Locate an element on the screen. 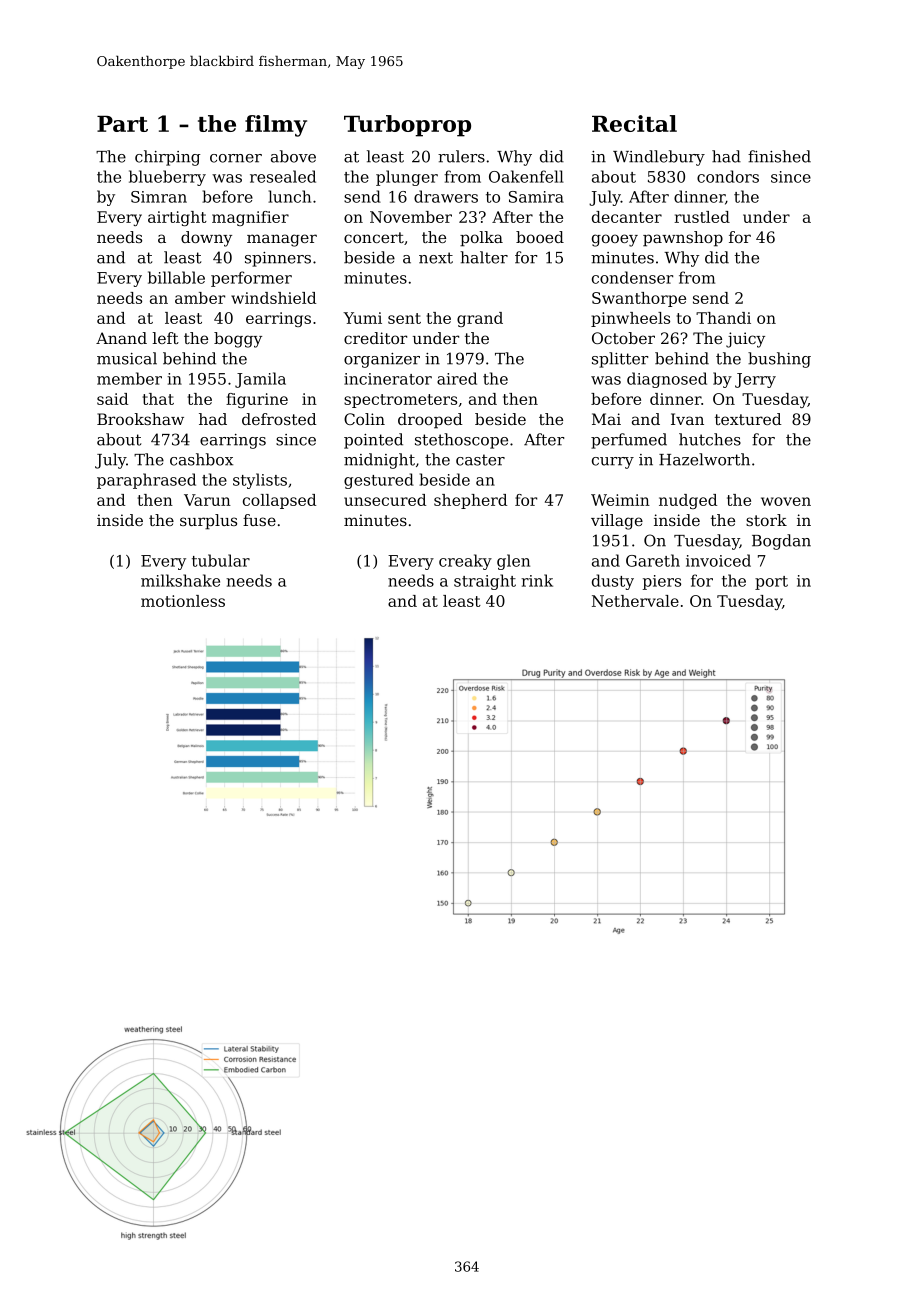 This screenshot has height=1316, width=908. Jamila is located at coordinates (260, 380).
